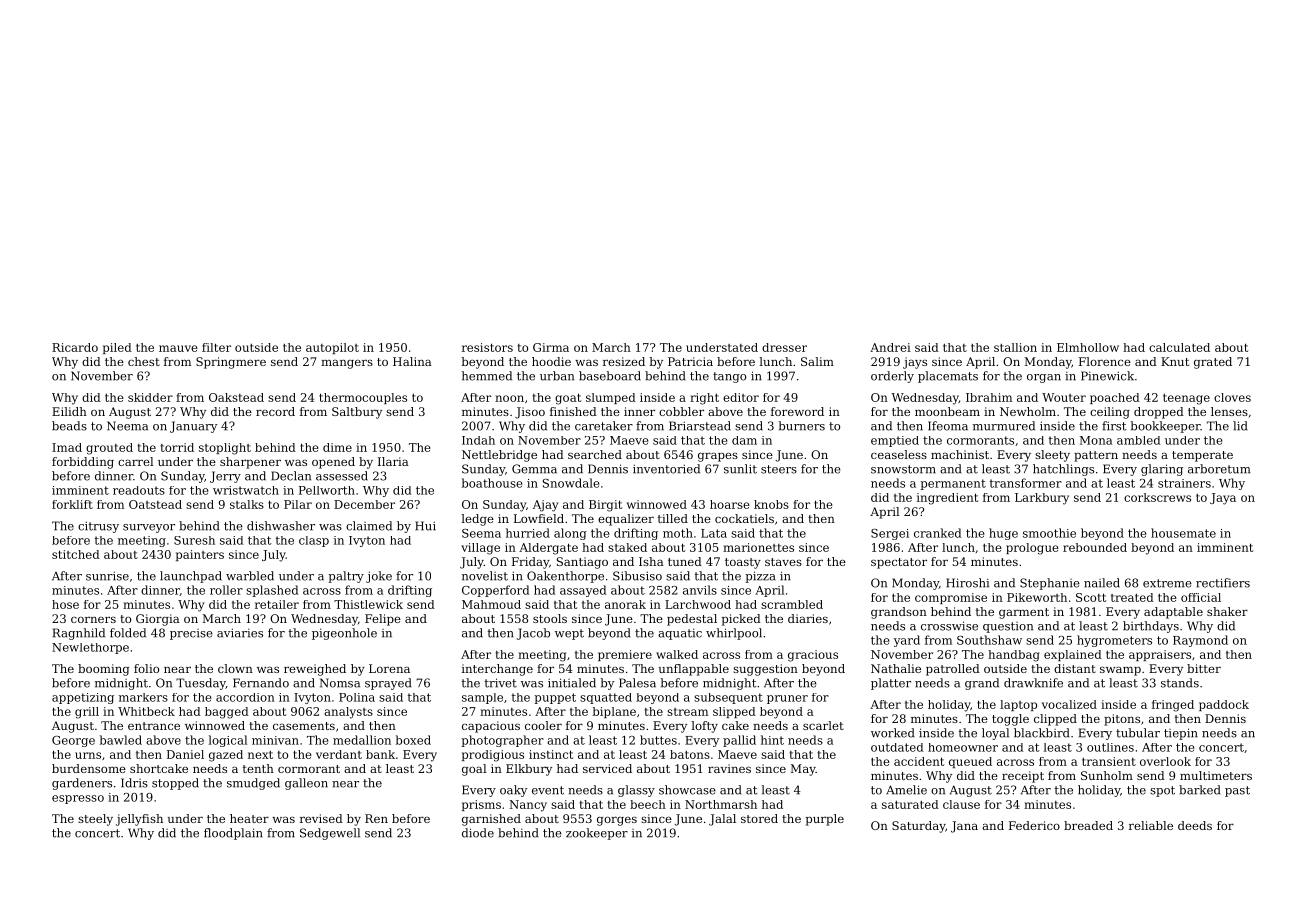 The image size is (1308, 924). I want to click on deeds, so click(1195, 825).
